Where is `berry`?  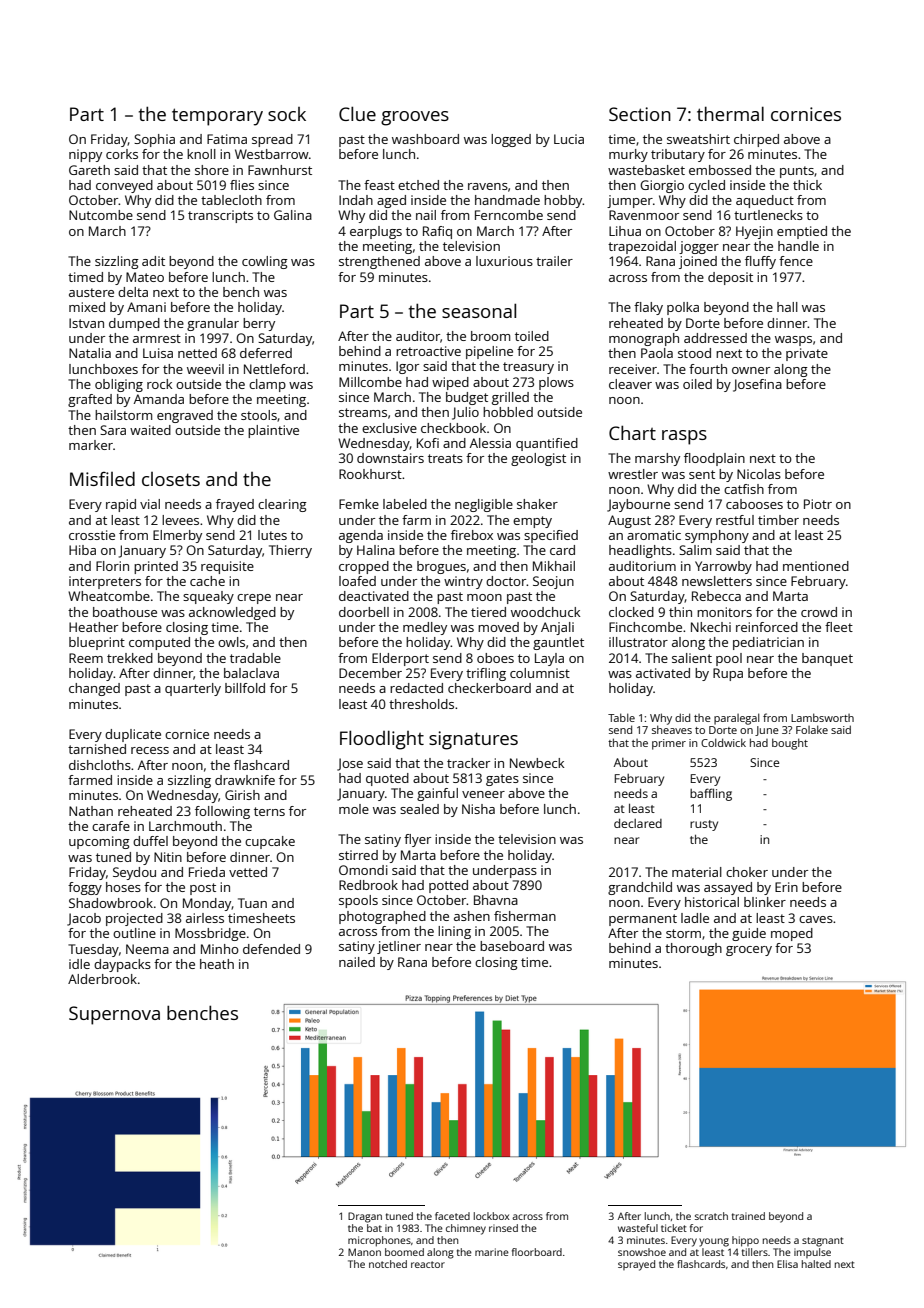 berry is located at coordinates (259, 324).
